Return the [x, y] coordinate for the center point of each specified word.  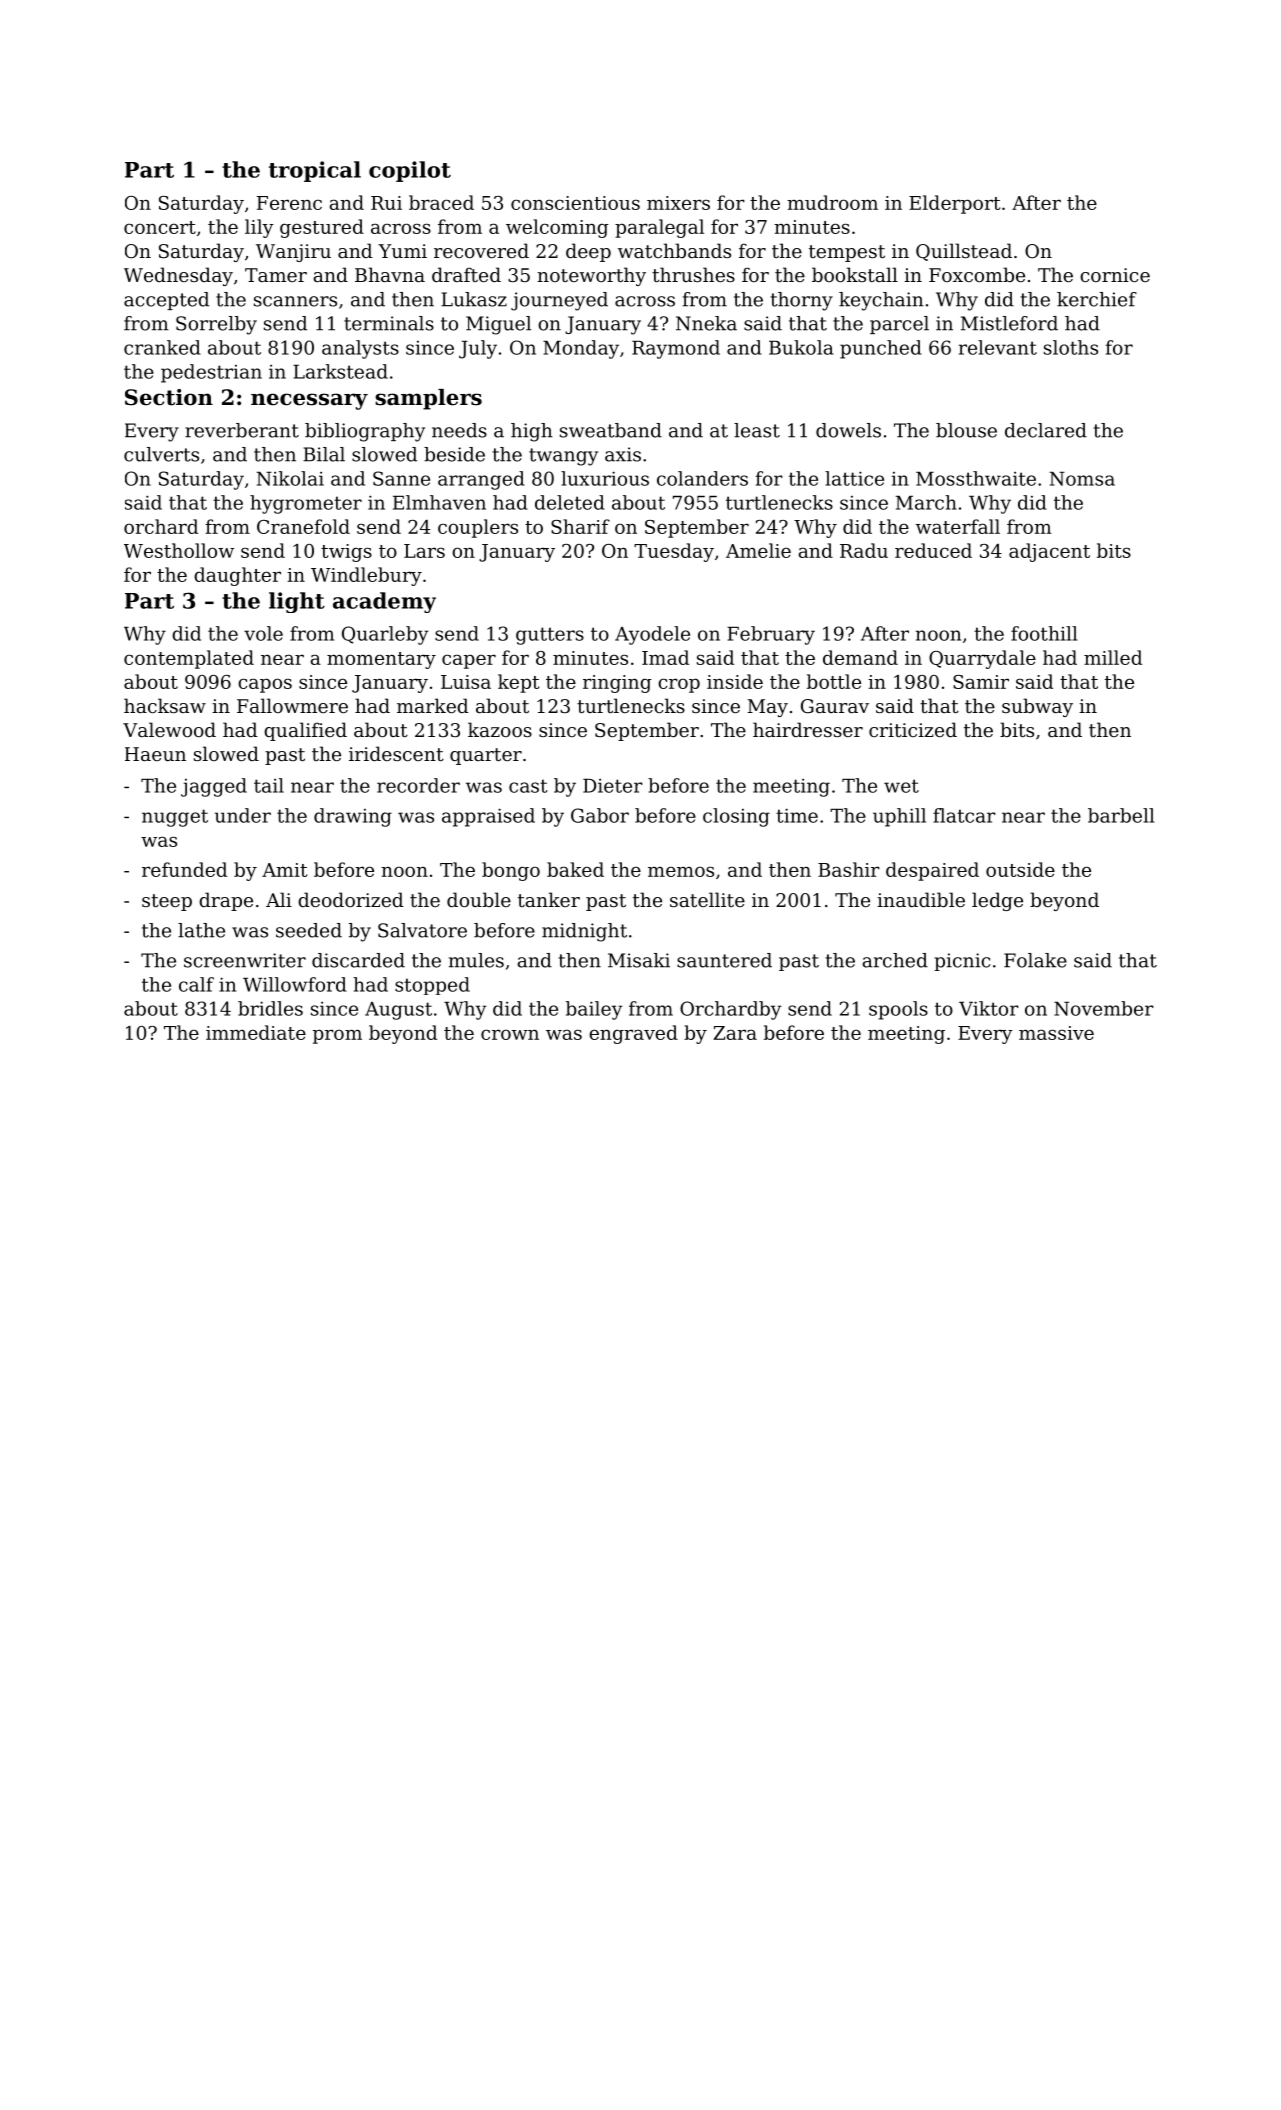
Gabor [600, 815]
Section [169, 397]
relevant [998, 347]
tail [269, 785]
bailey [594, 1010]
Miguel [498, 325]
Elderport [954, 204]
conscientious [575, 203]
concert [160, 227]
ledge [997, 901]
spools [898, 1010]
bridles [270, 1008]
